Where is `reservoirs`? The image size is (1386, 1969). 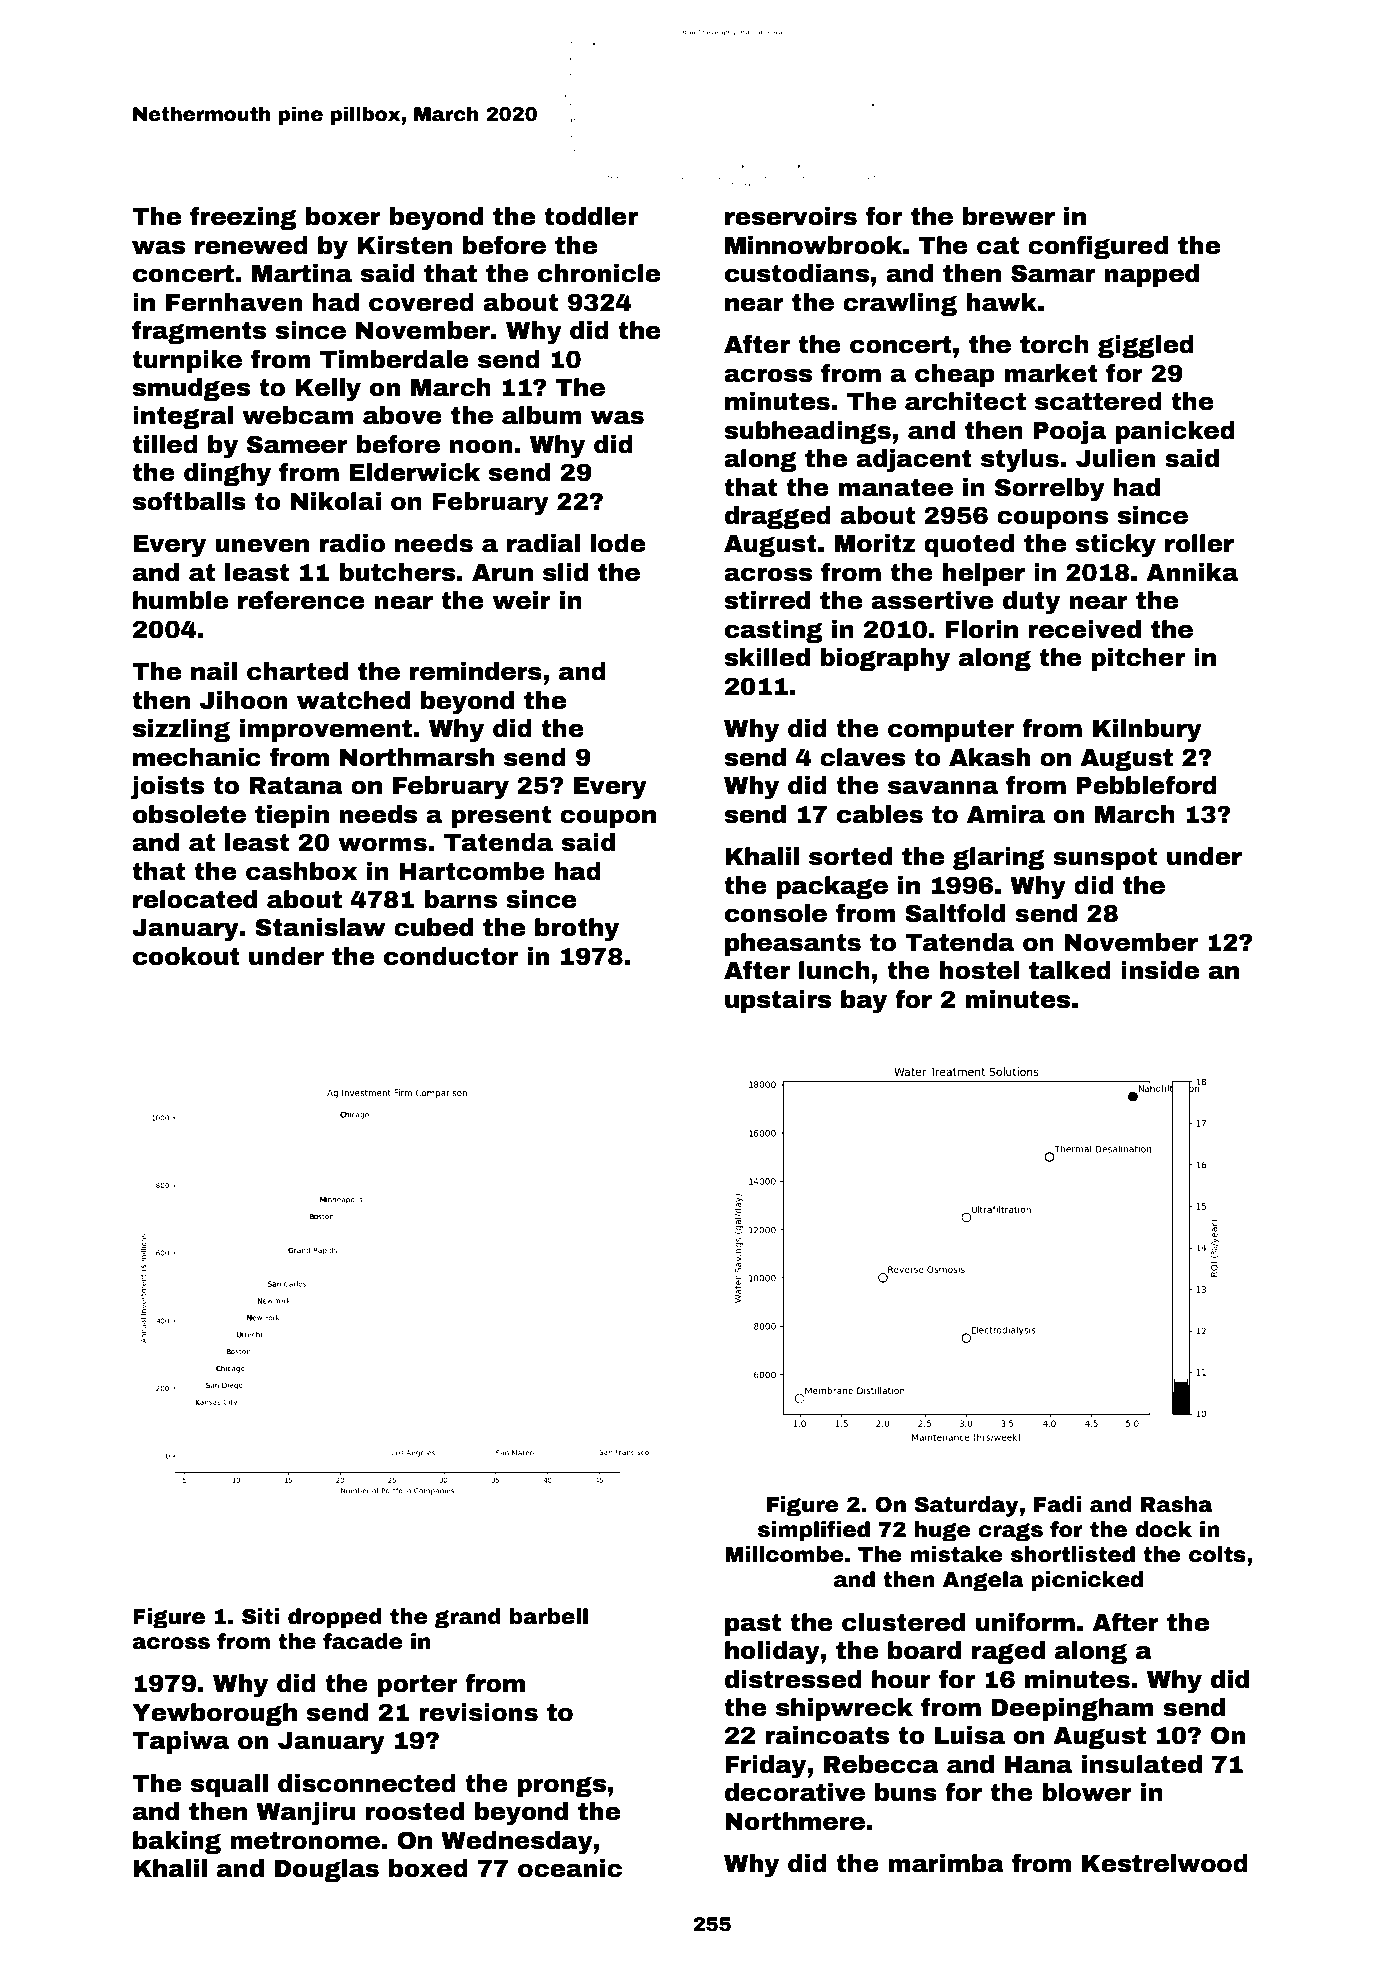 reservoirs is located at coordinates (791, 216).
